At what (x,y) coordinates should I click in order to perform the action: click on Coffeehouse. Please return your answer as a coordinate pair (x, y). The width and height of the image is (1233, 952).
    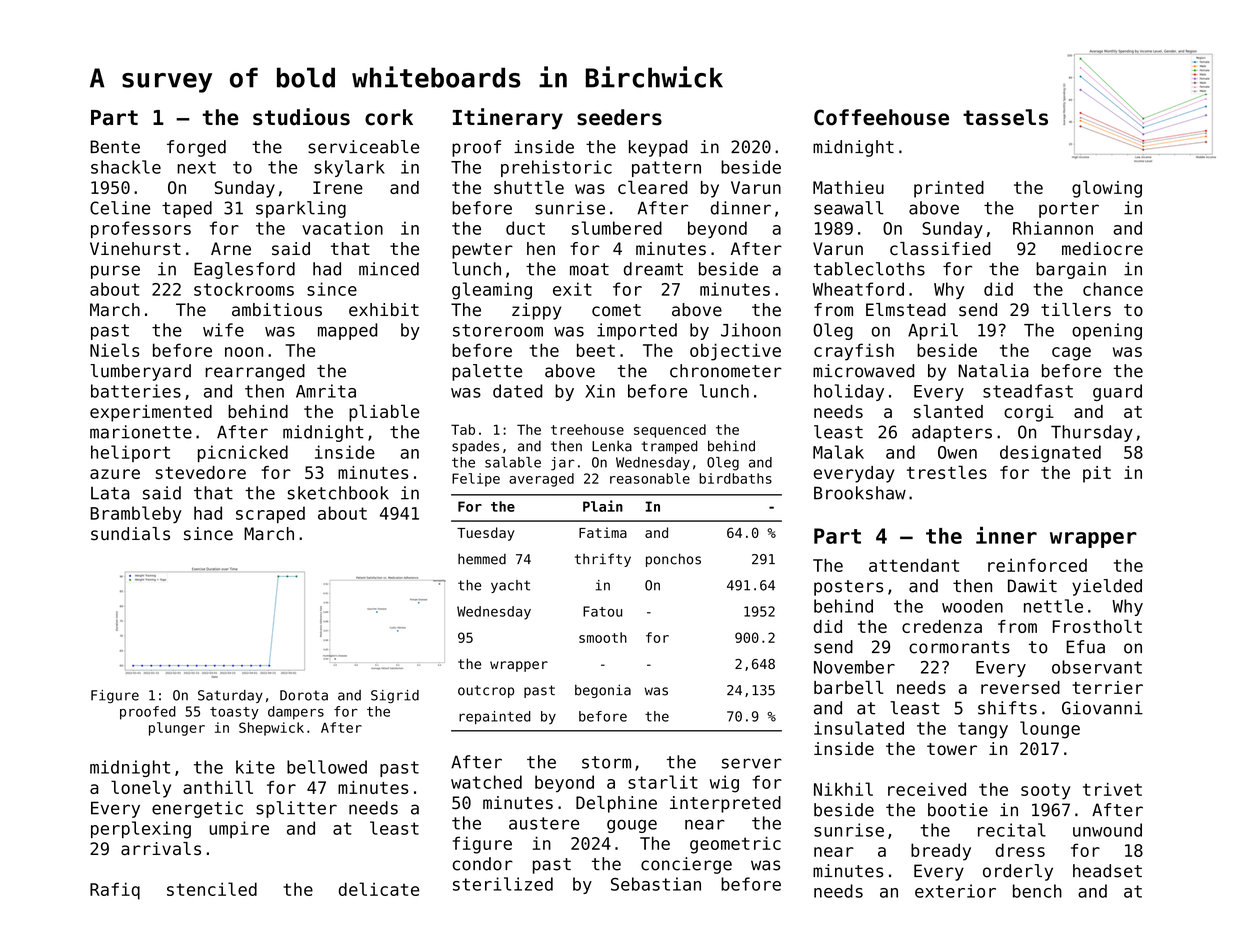
    Looking at the image, I should click on (881, 117).
